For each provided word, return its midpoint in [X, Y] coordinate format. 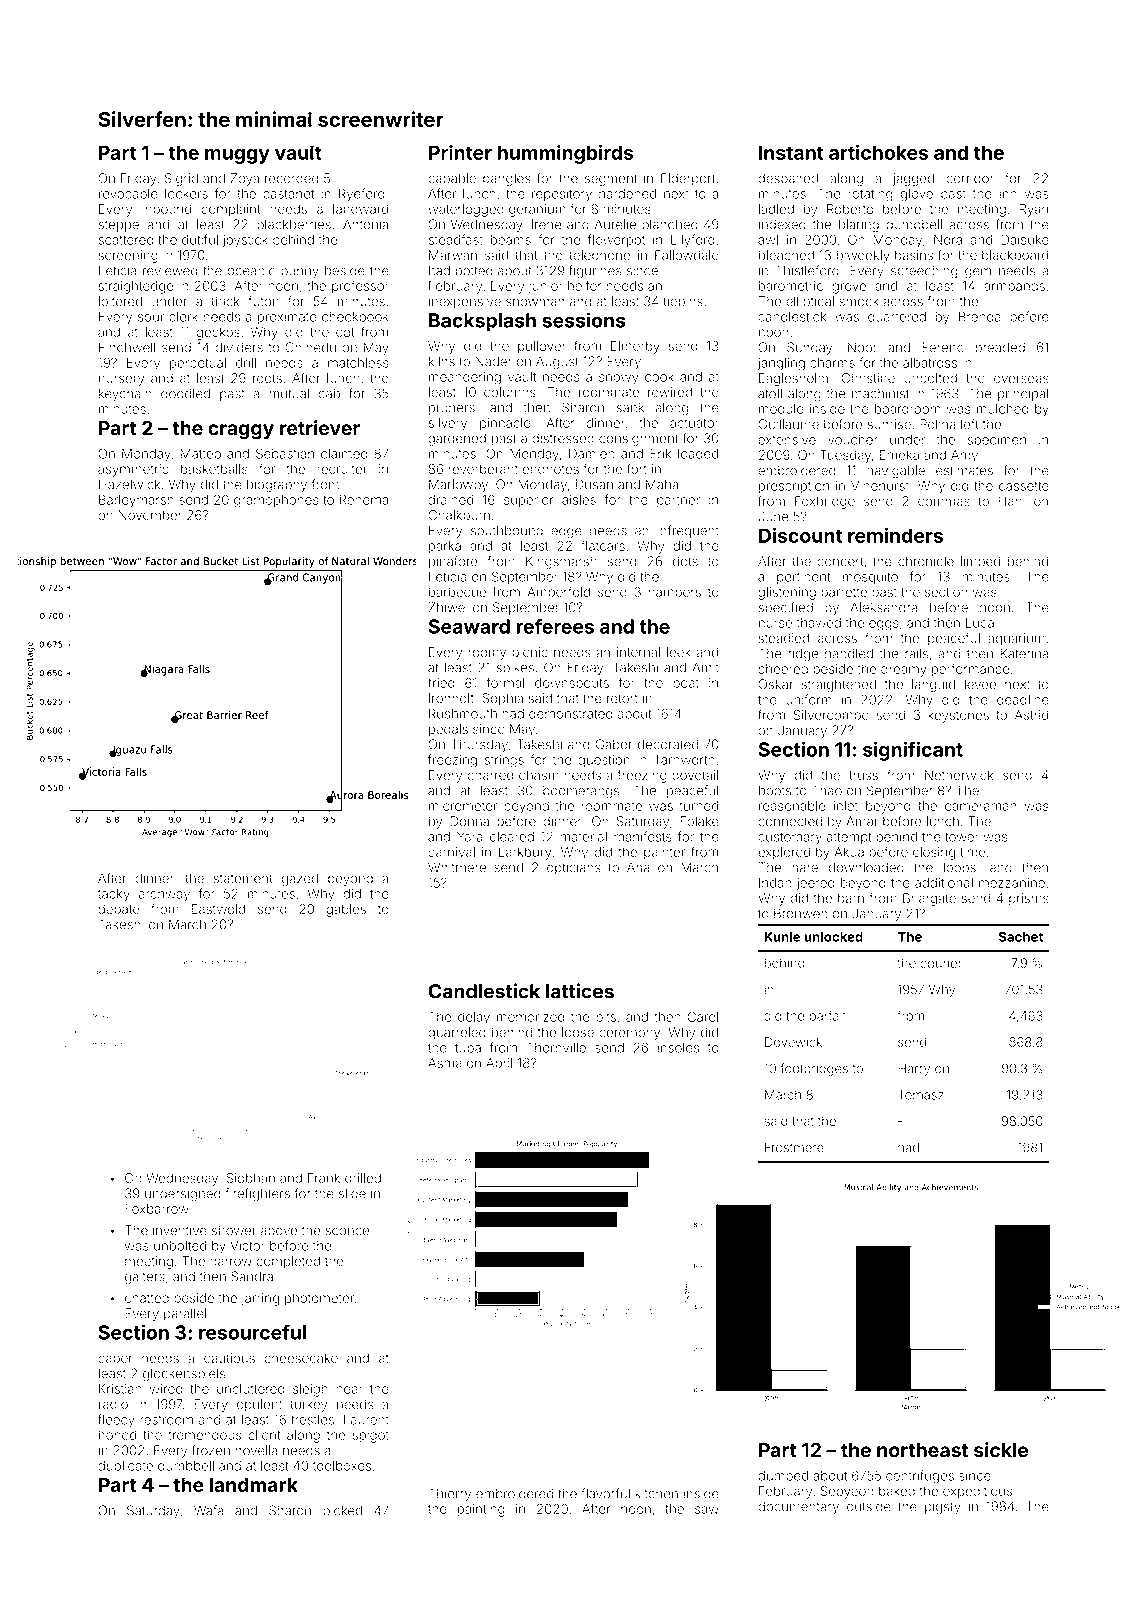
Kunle [782, 937]
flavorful [605, 1493]
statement [243, 879]
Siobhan [250, 1178]
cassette [1024, 486]
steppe [119, 226]
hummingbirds [565, 154]
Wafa [209, 1510]
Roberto [850, 209]
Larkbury [525, 853]
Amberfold [558, 591]
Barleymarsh [136, 501]
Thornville [556, 1047]
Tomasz [921, 1095]
